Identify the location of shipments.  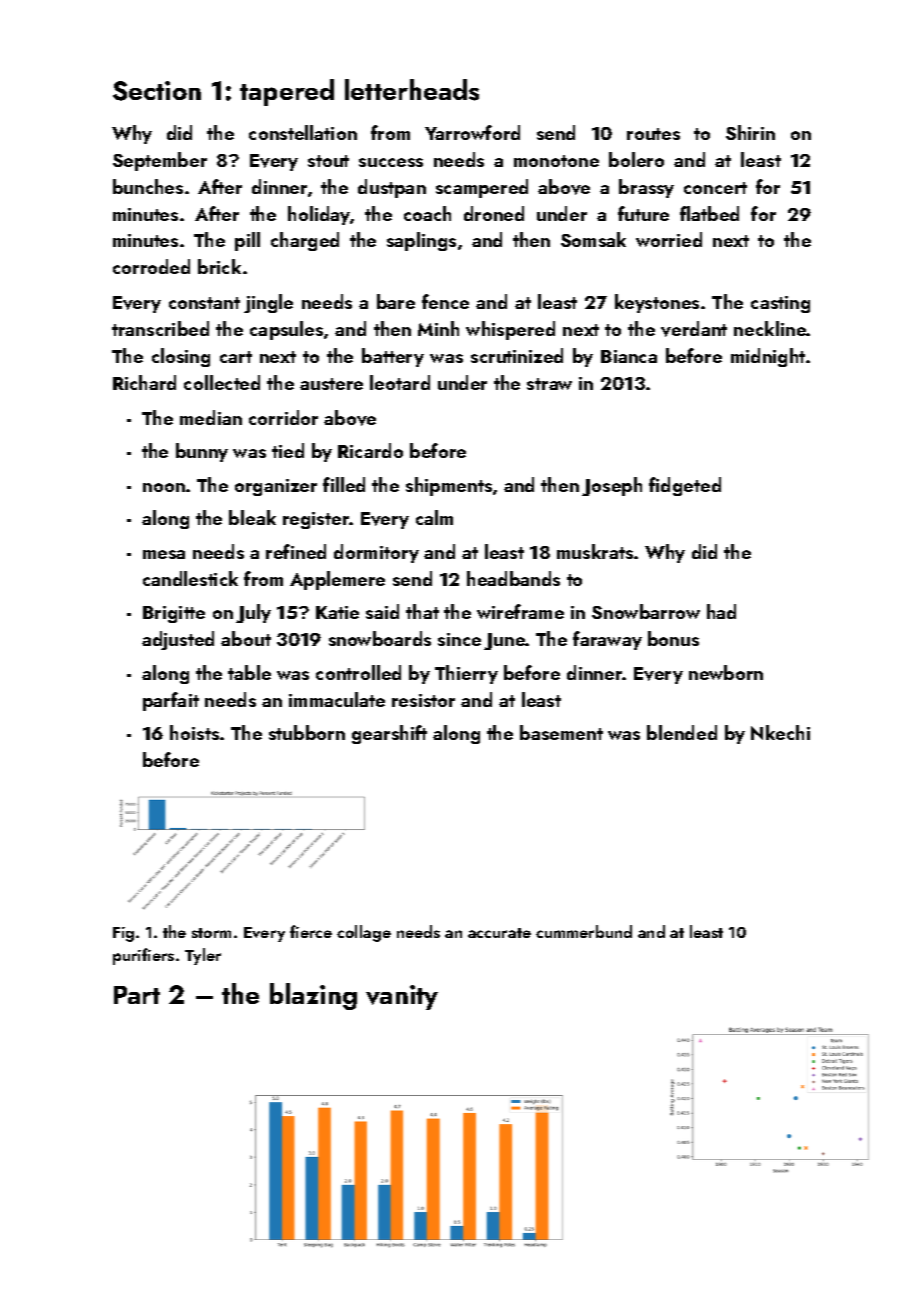
(449, 486).
